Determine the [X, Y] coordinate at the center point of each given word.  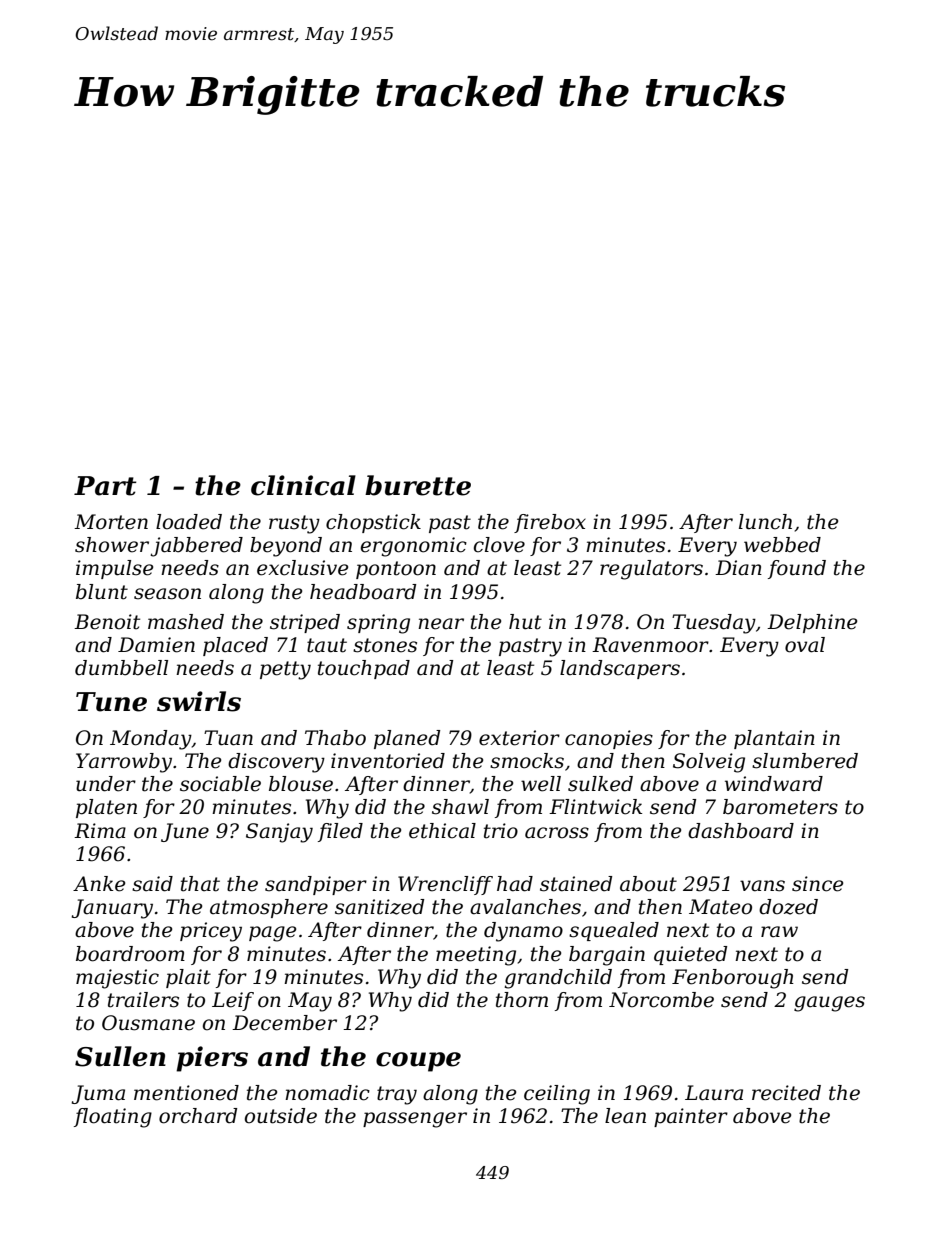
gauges [829, 1004]
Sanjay [279, 833]
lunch [765, 522]
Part [105, 486]
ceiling [557, 1095]
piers [212, 1059]
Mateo [720, 907]
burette [418, 485]
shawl [460, 807]
